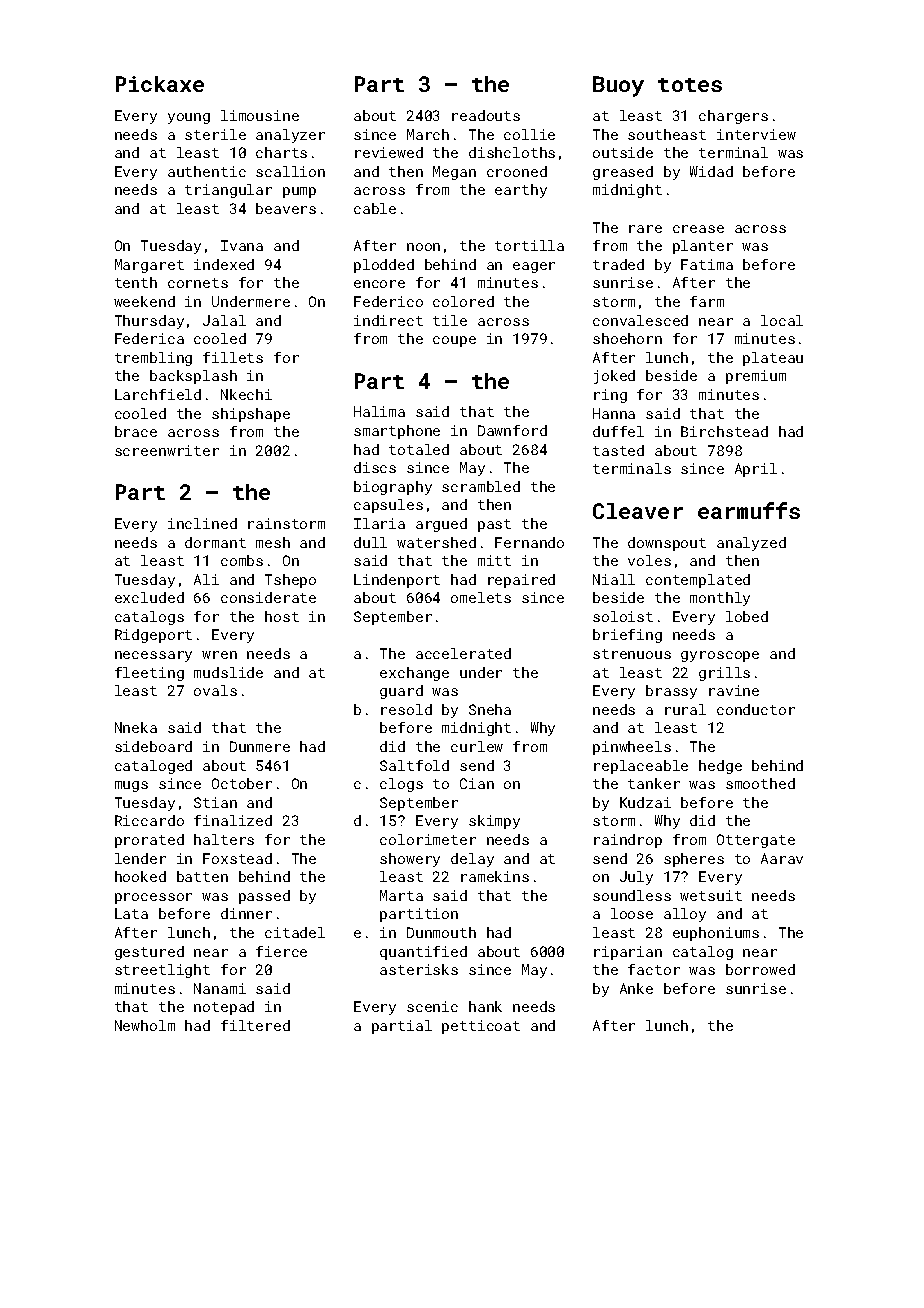 This screenshot has width=924, height=1308. What do you see at coordinates (645, 229) in the screenshot?
I see `rare` at bounding box center [645, 229].
